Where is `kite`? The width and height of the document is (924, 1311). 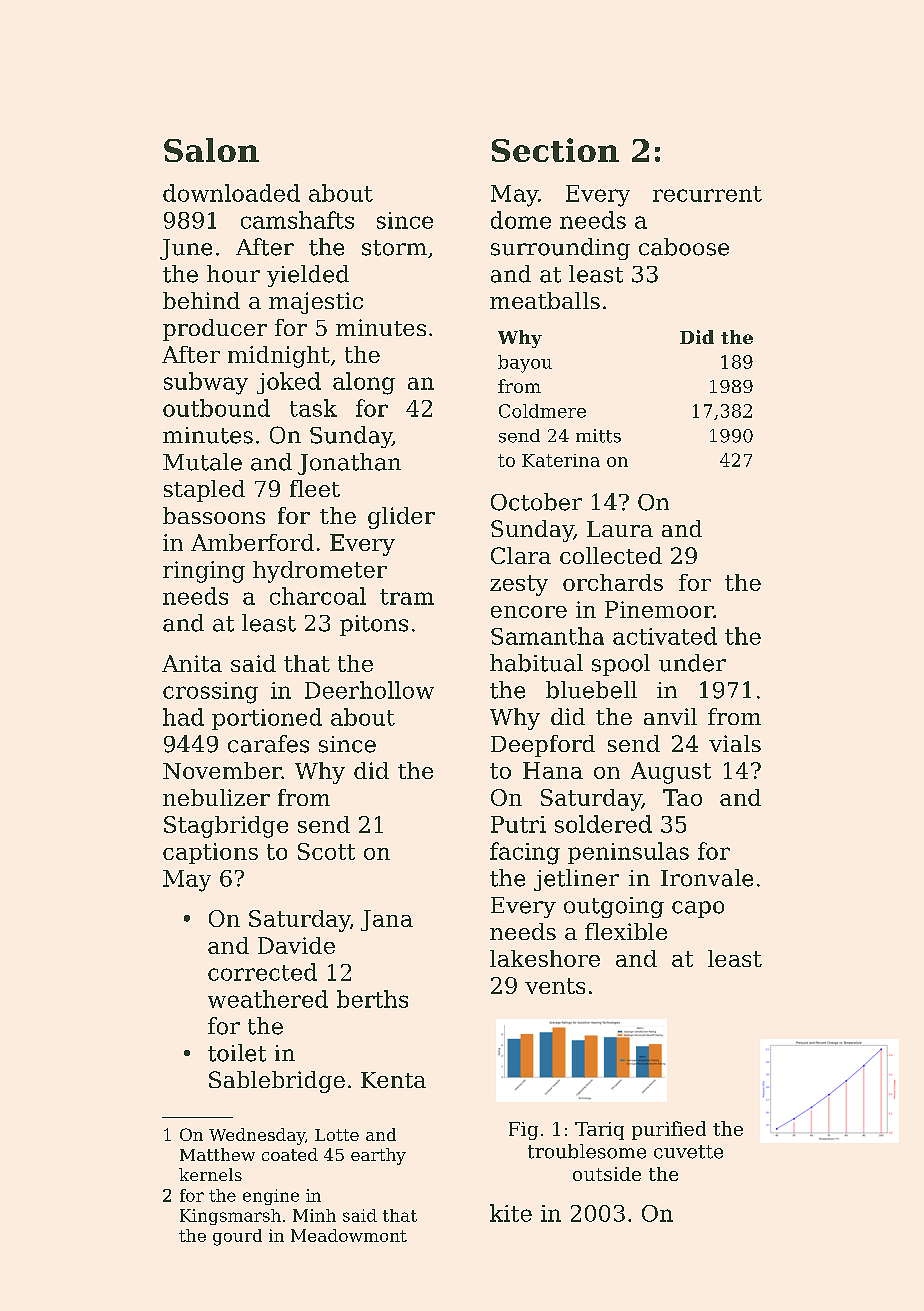
kite is located at coordinates (511, 1213).
